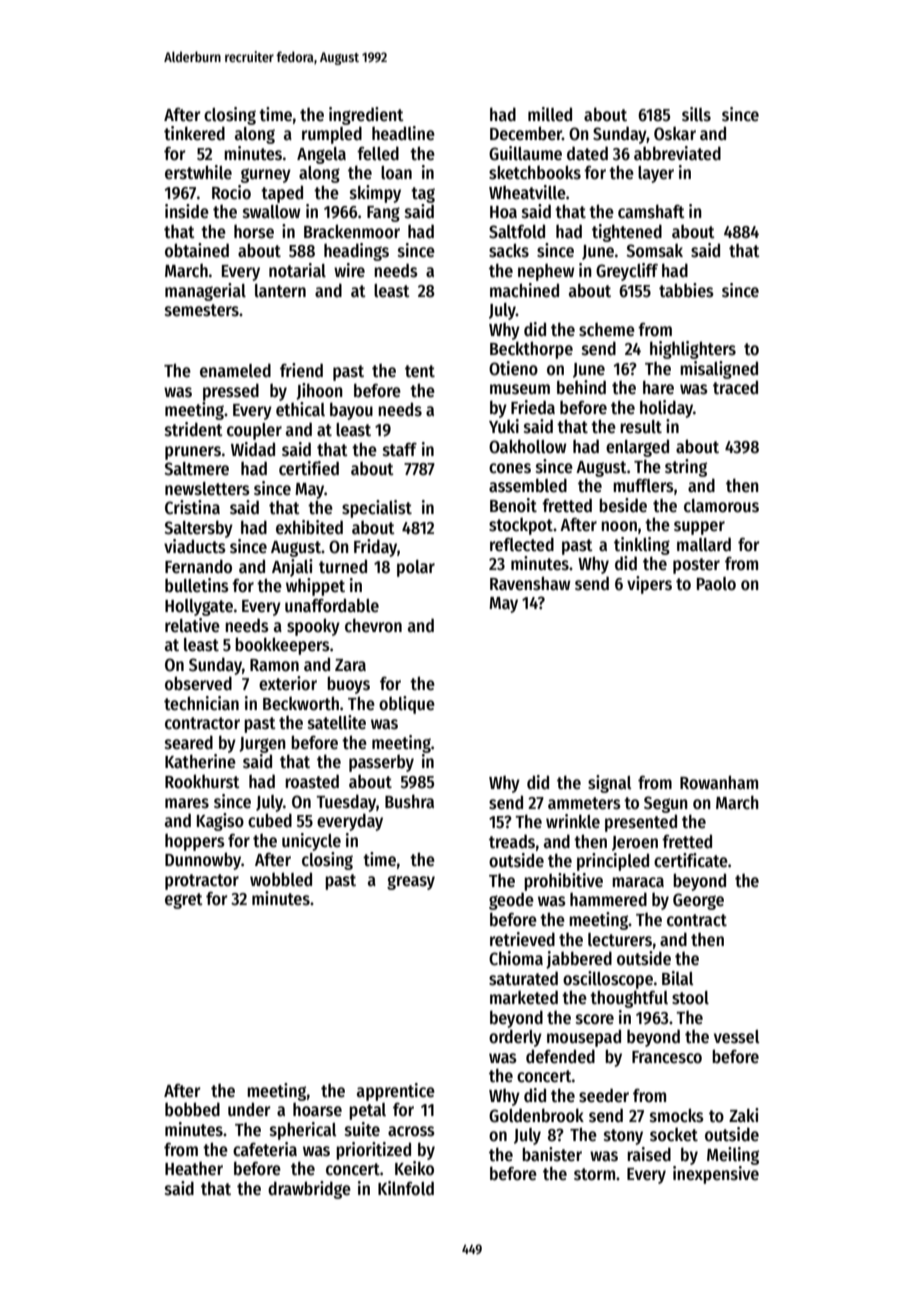  I want to click on tent, so click(420, 371).
